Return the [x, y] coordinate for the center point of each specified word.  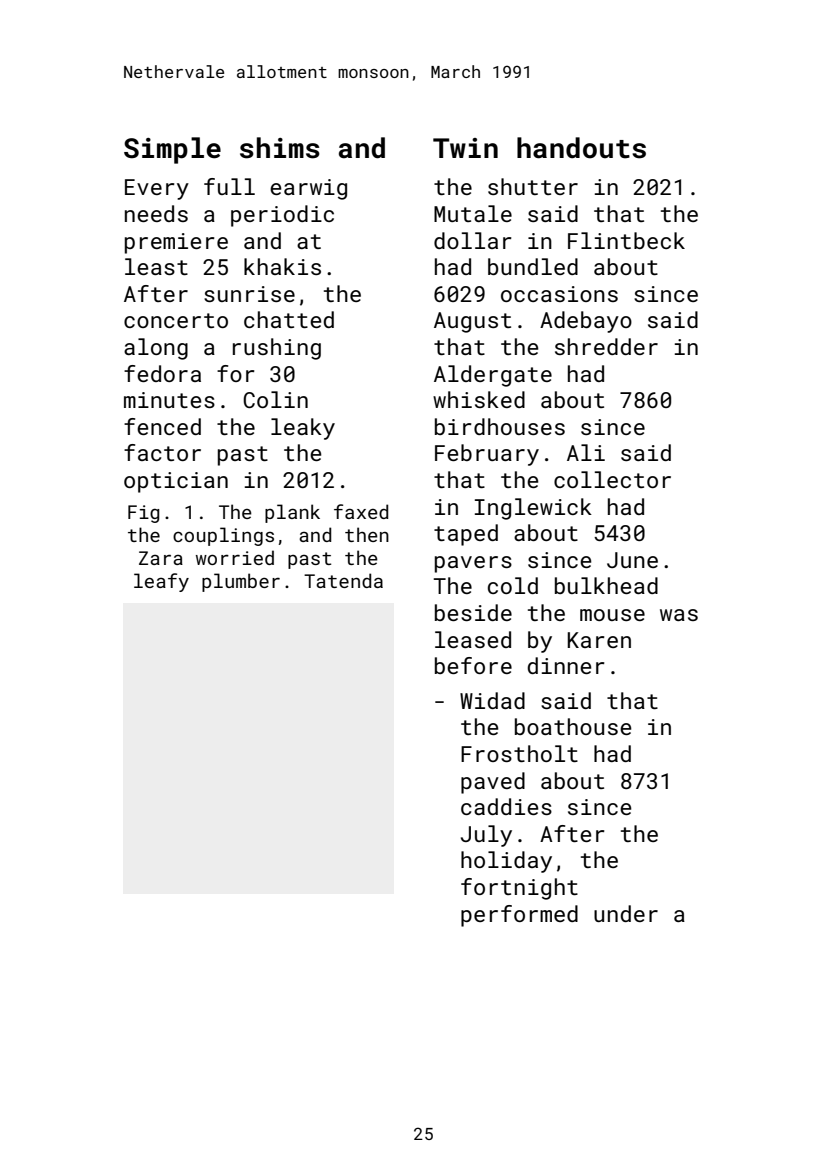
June [632, 560]
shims [280, 148]
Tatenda [343, 580]
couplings [223, 536]
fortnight [519, 889]
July [486, 836]
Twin [465, 148]
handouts [581, 148]
